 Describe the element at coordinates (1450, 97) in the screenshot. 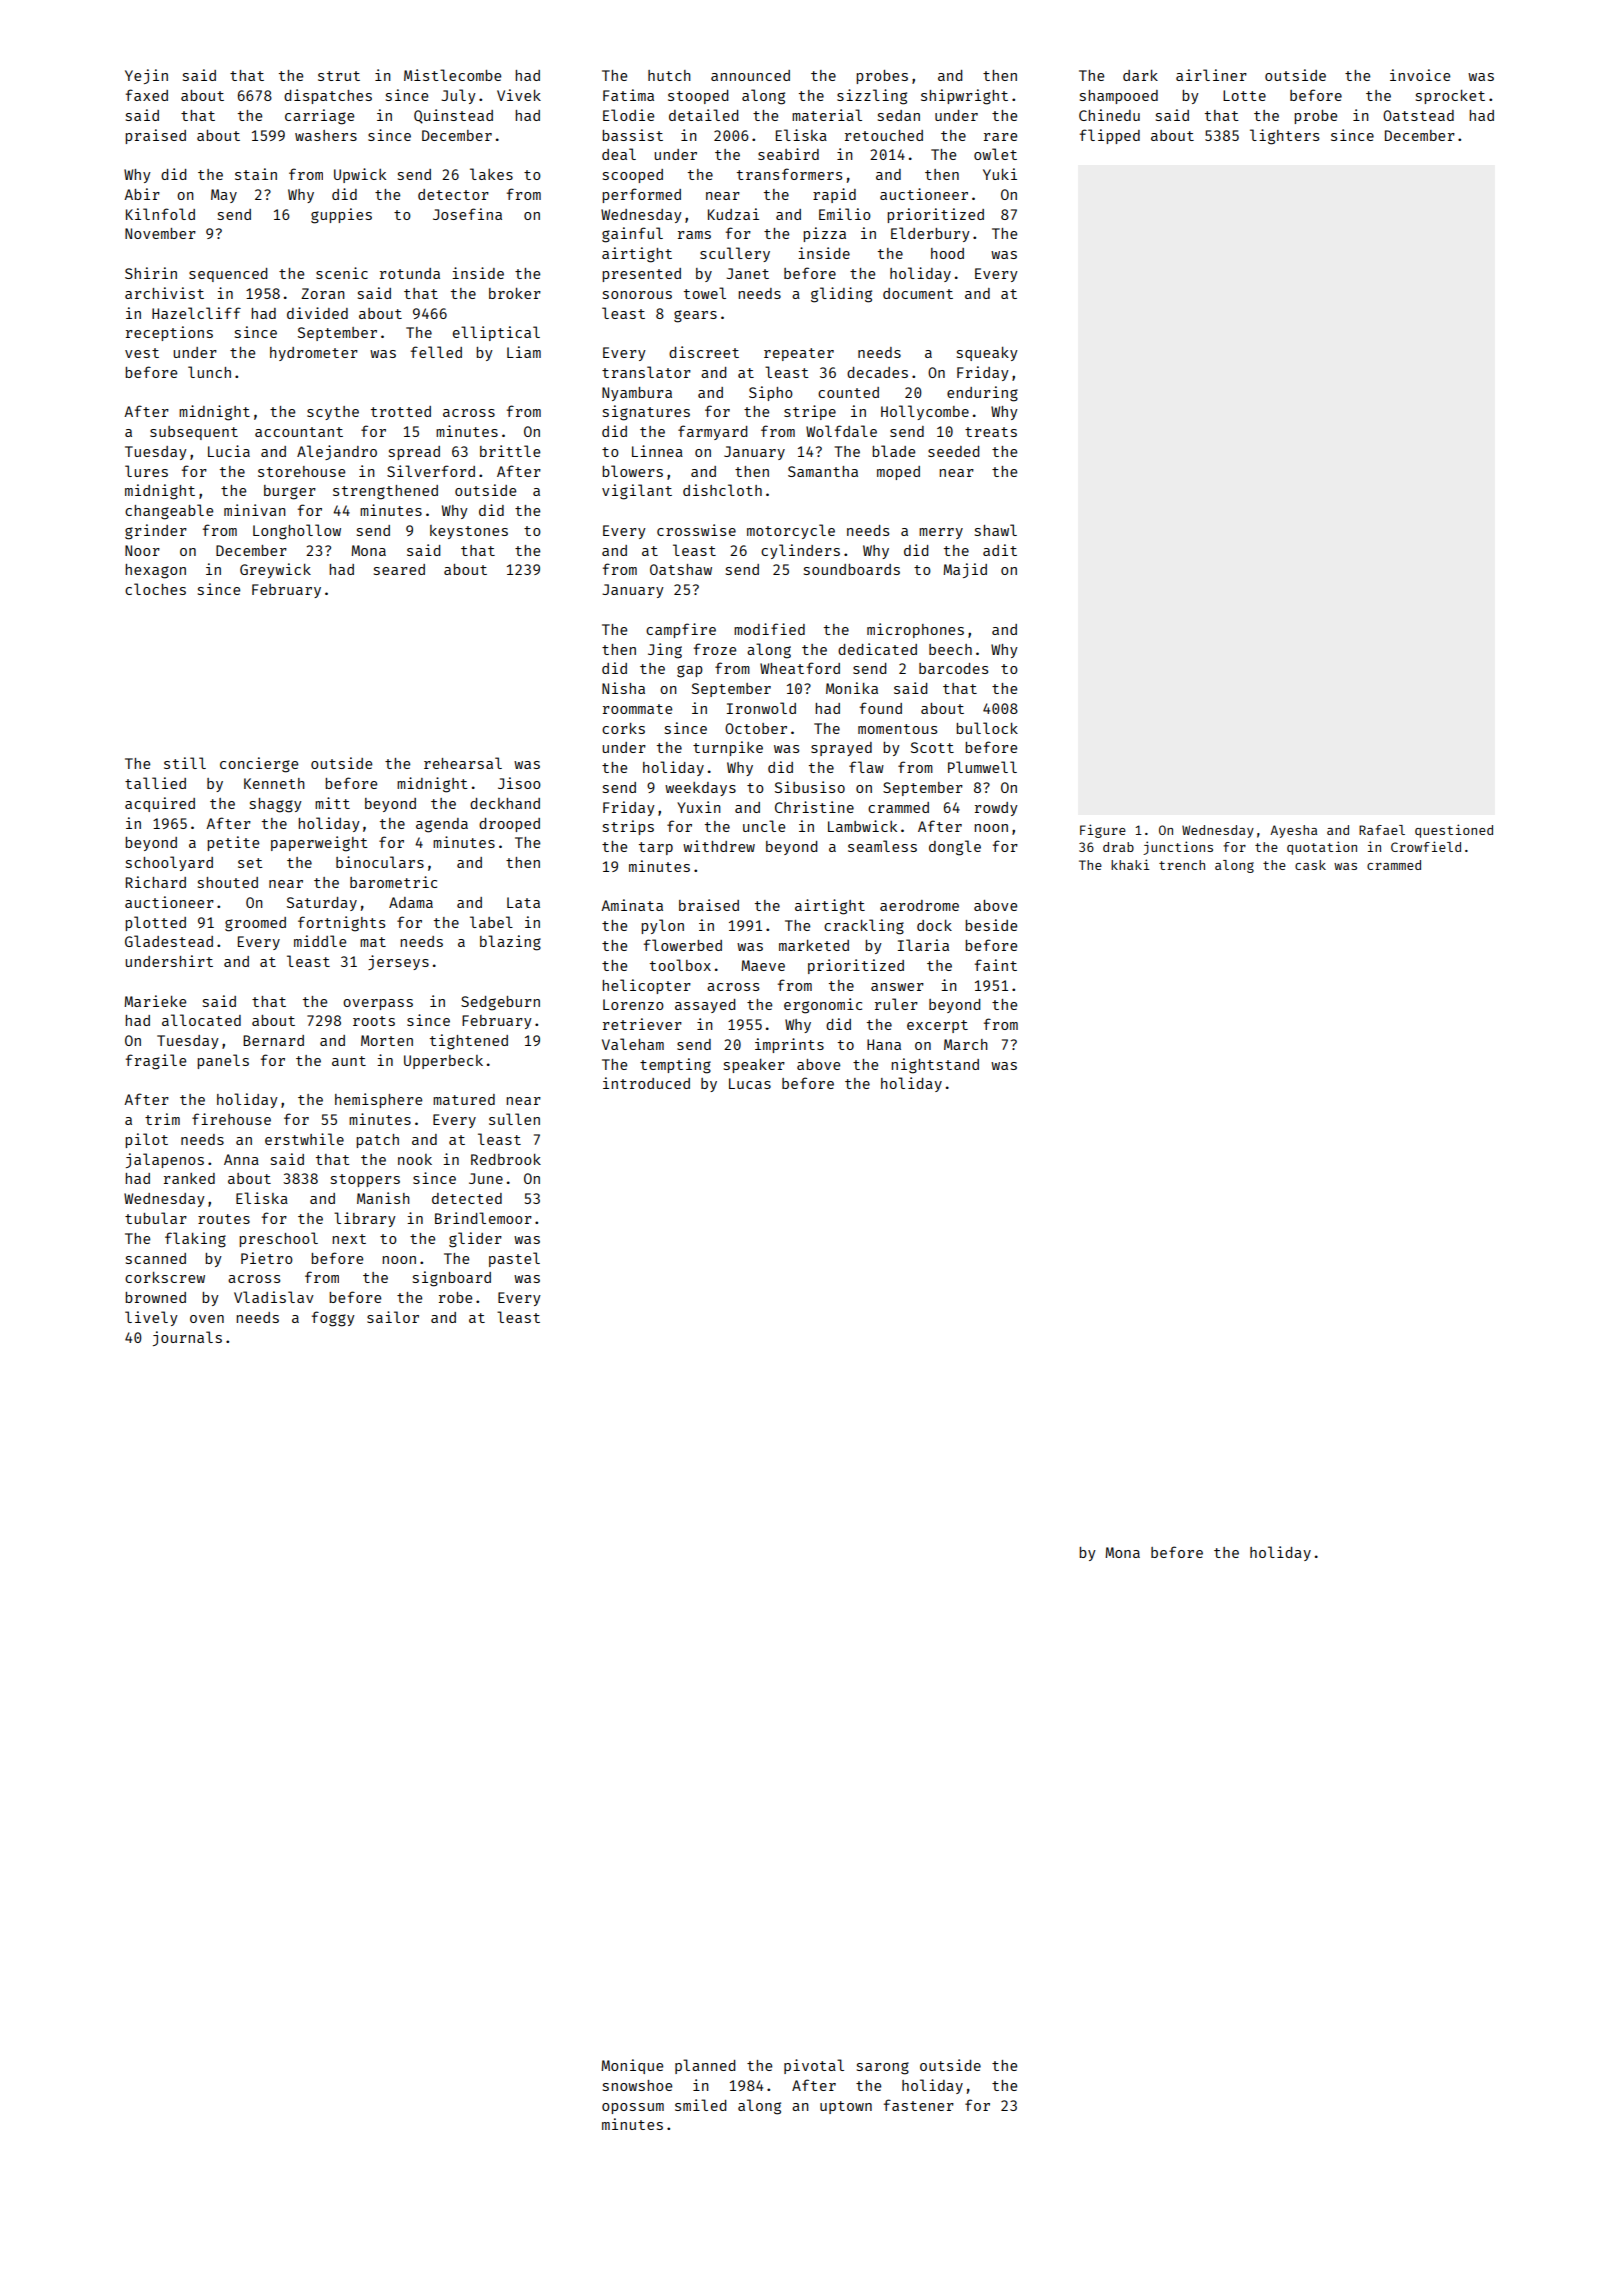

I see `sprocket` at that location.
